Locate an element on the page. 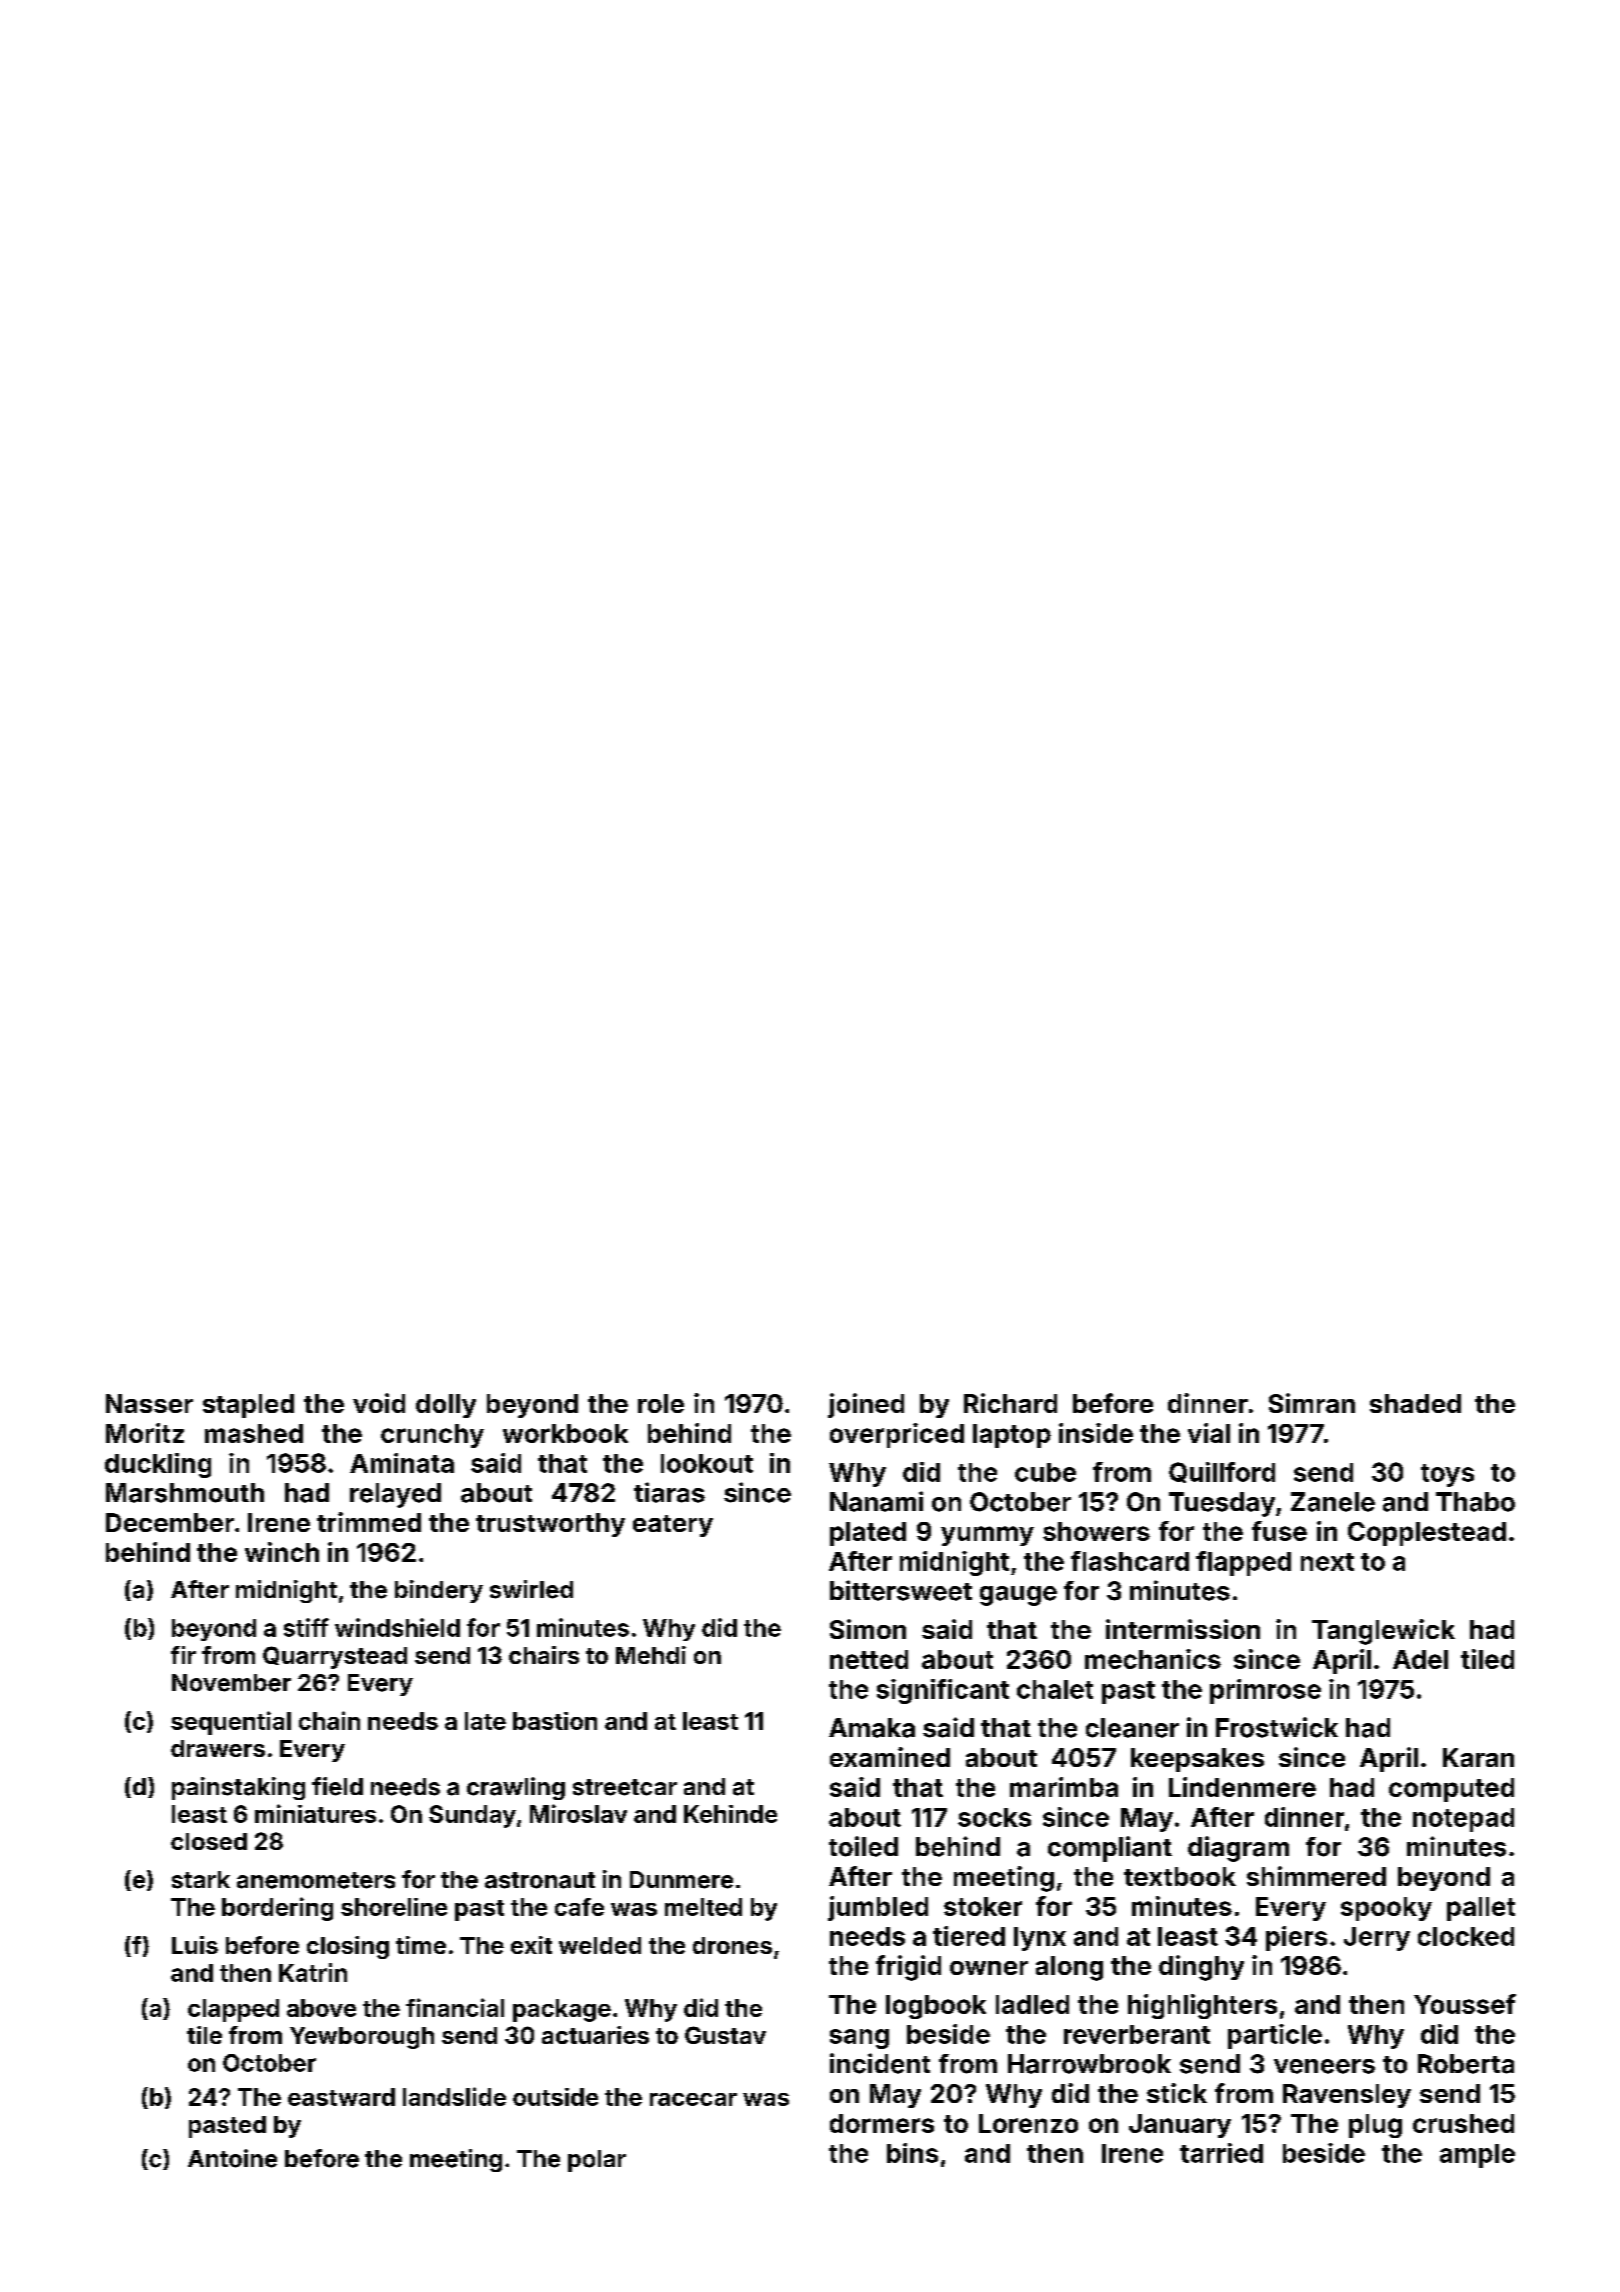 Image resolution: width=1620 pixels, height=2292 pixels. polar is located at coordinates (597, 2161).
